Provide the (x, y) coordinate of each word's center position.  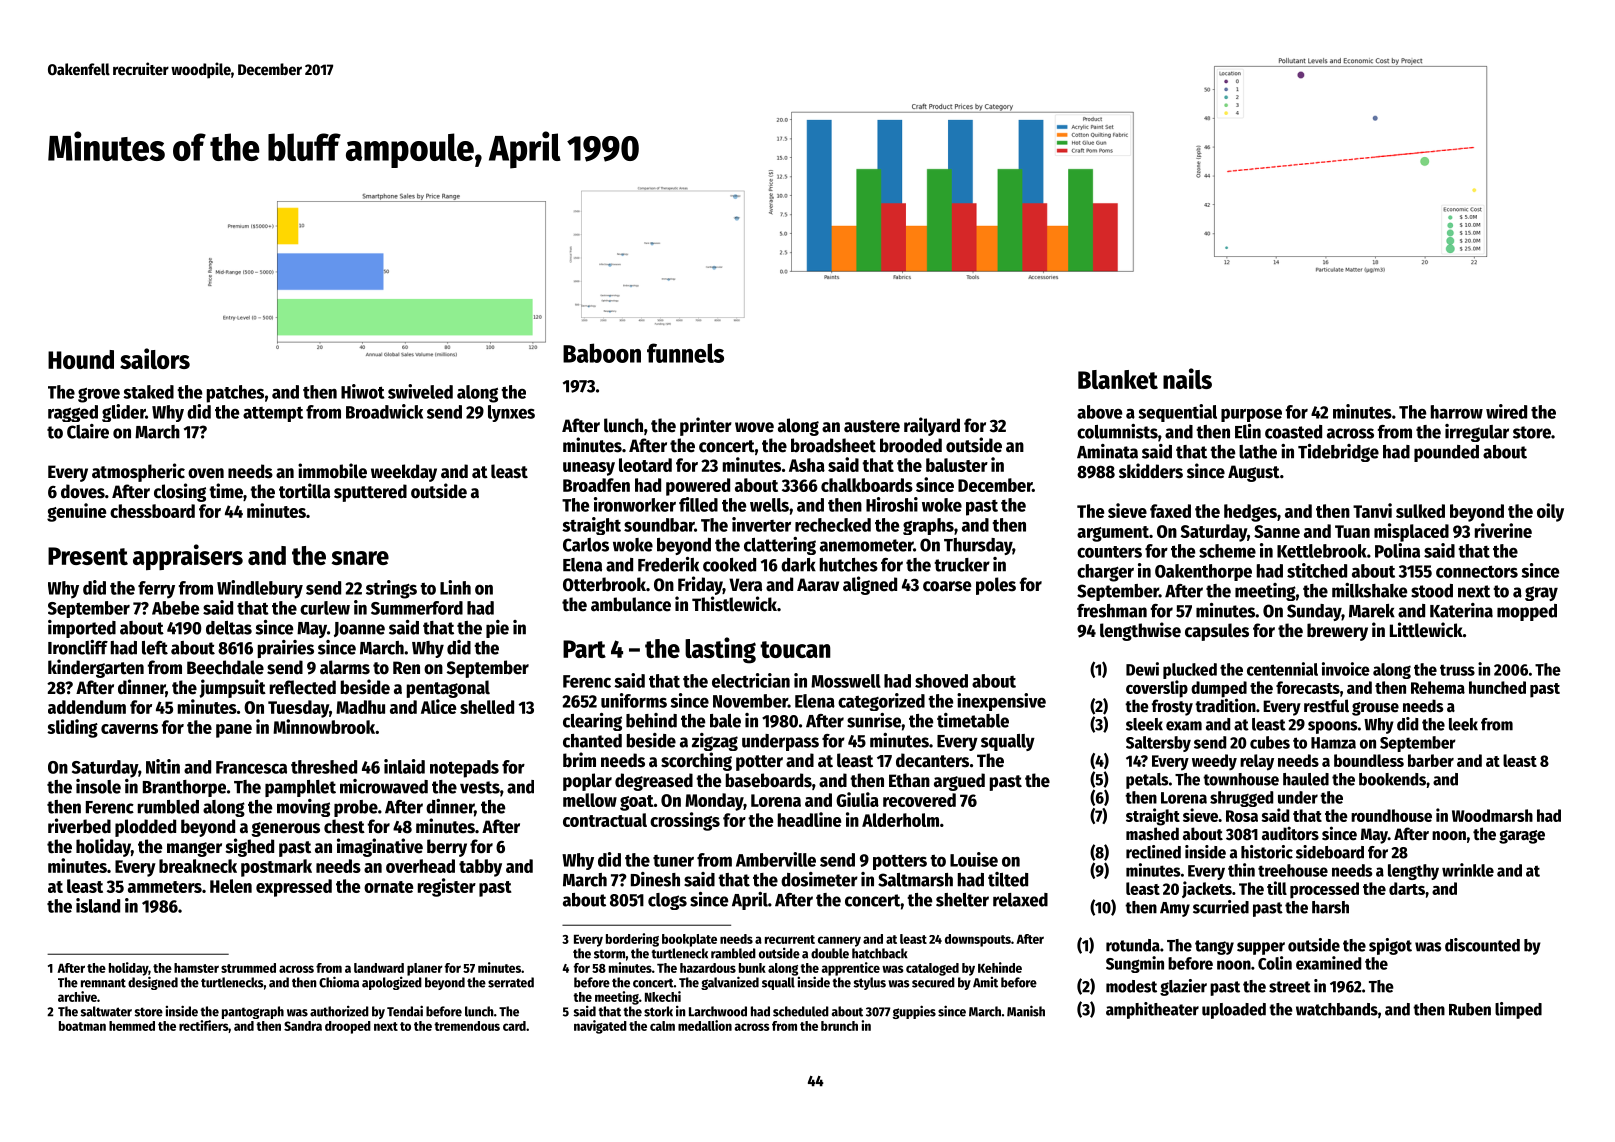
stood (1432, 591)
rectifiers (203, 1025)
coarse (947, 586)
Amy (1175, 909)
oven (206, 473)
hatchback (880, 953)
